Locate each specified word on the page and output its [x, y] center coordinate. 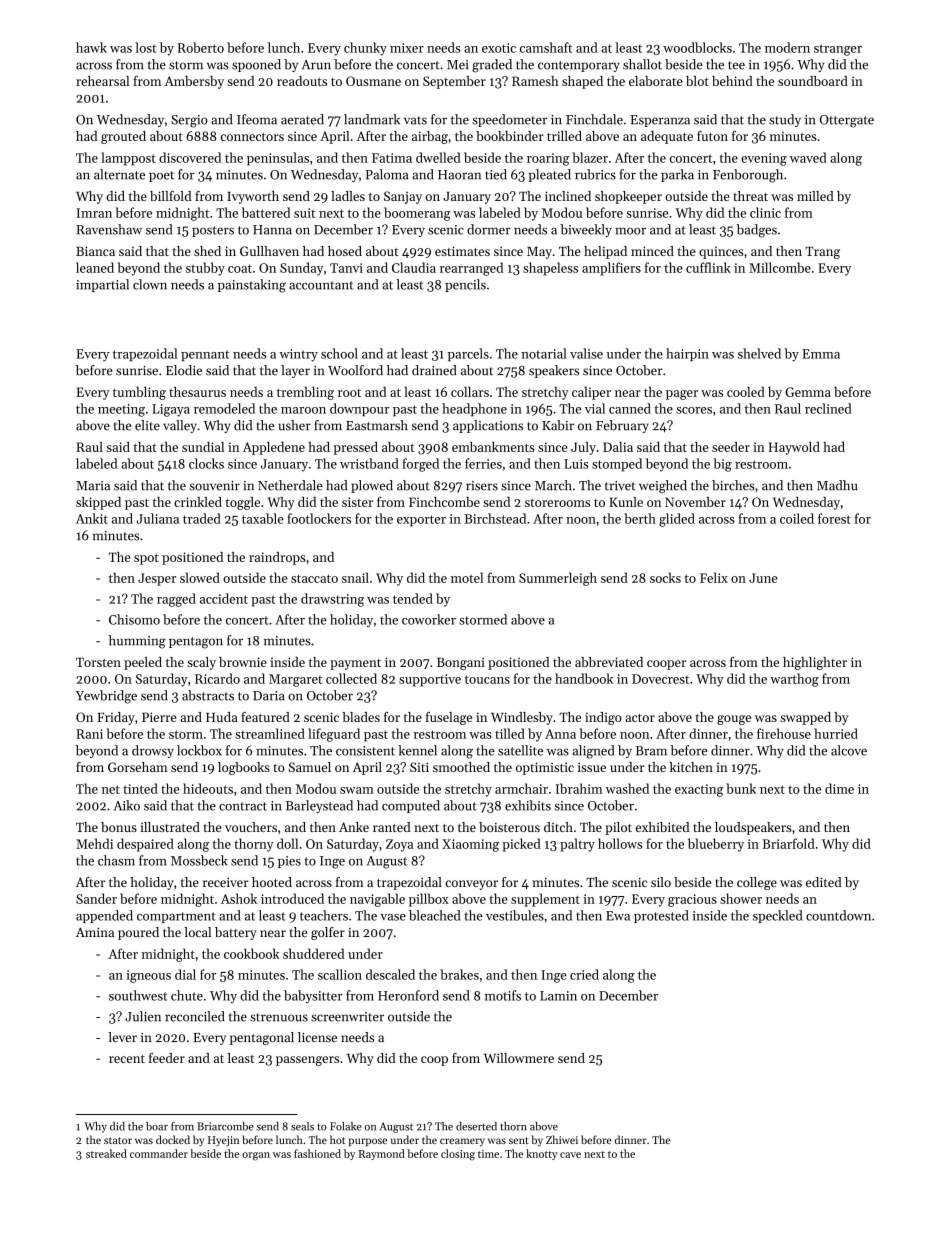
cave [570, 1155]
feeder [167, 1058]
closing [458, 1155]
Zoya [399, 845]
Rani [89, 734]
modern [787, 47]
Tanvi [346, 268]
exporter [421, 521]
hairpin [687, 354]
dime [839, 788]
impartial [102, 285]
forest [834, 518]
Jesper [157, 579]
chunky [365, 49]
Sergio [189, 121]
